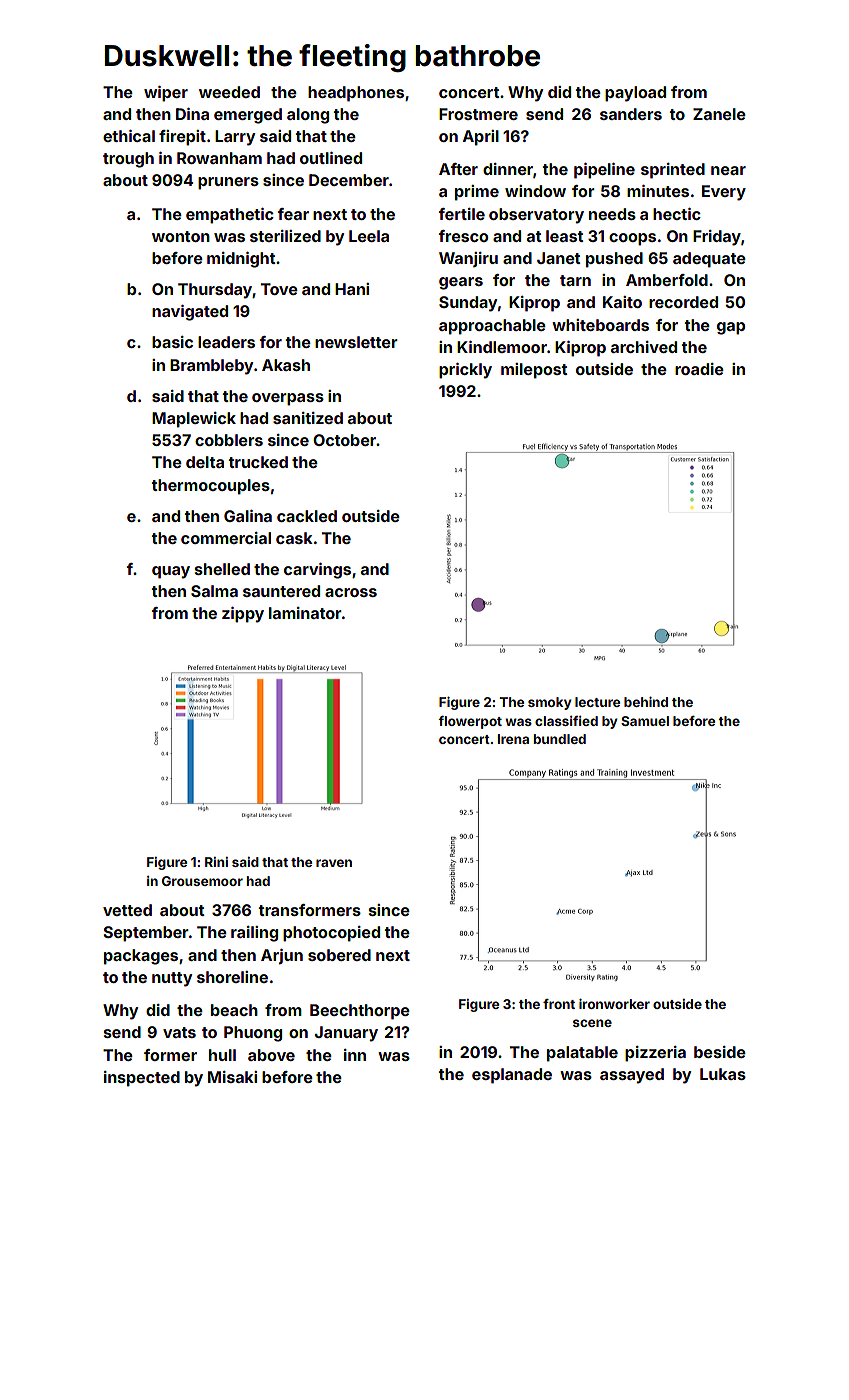  I want to click on front, so click(559, 1004).
